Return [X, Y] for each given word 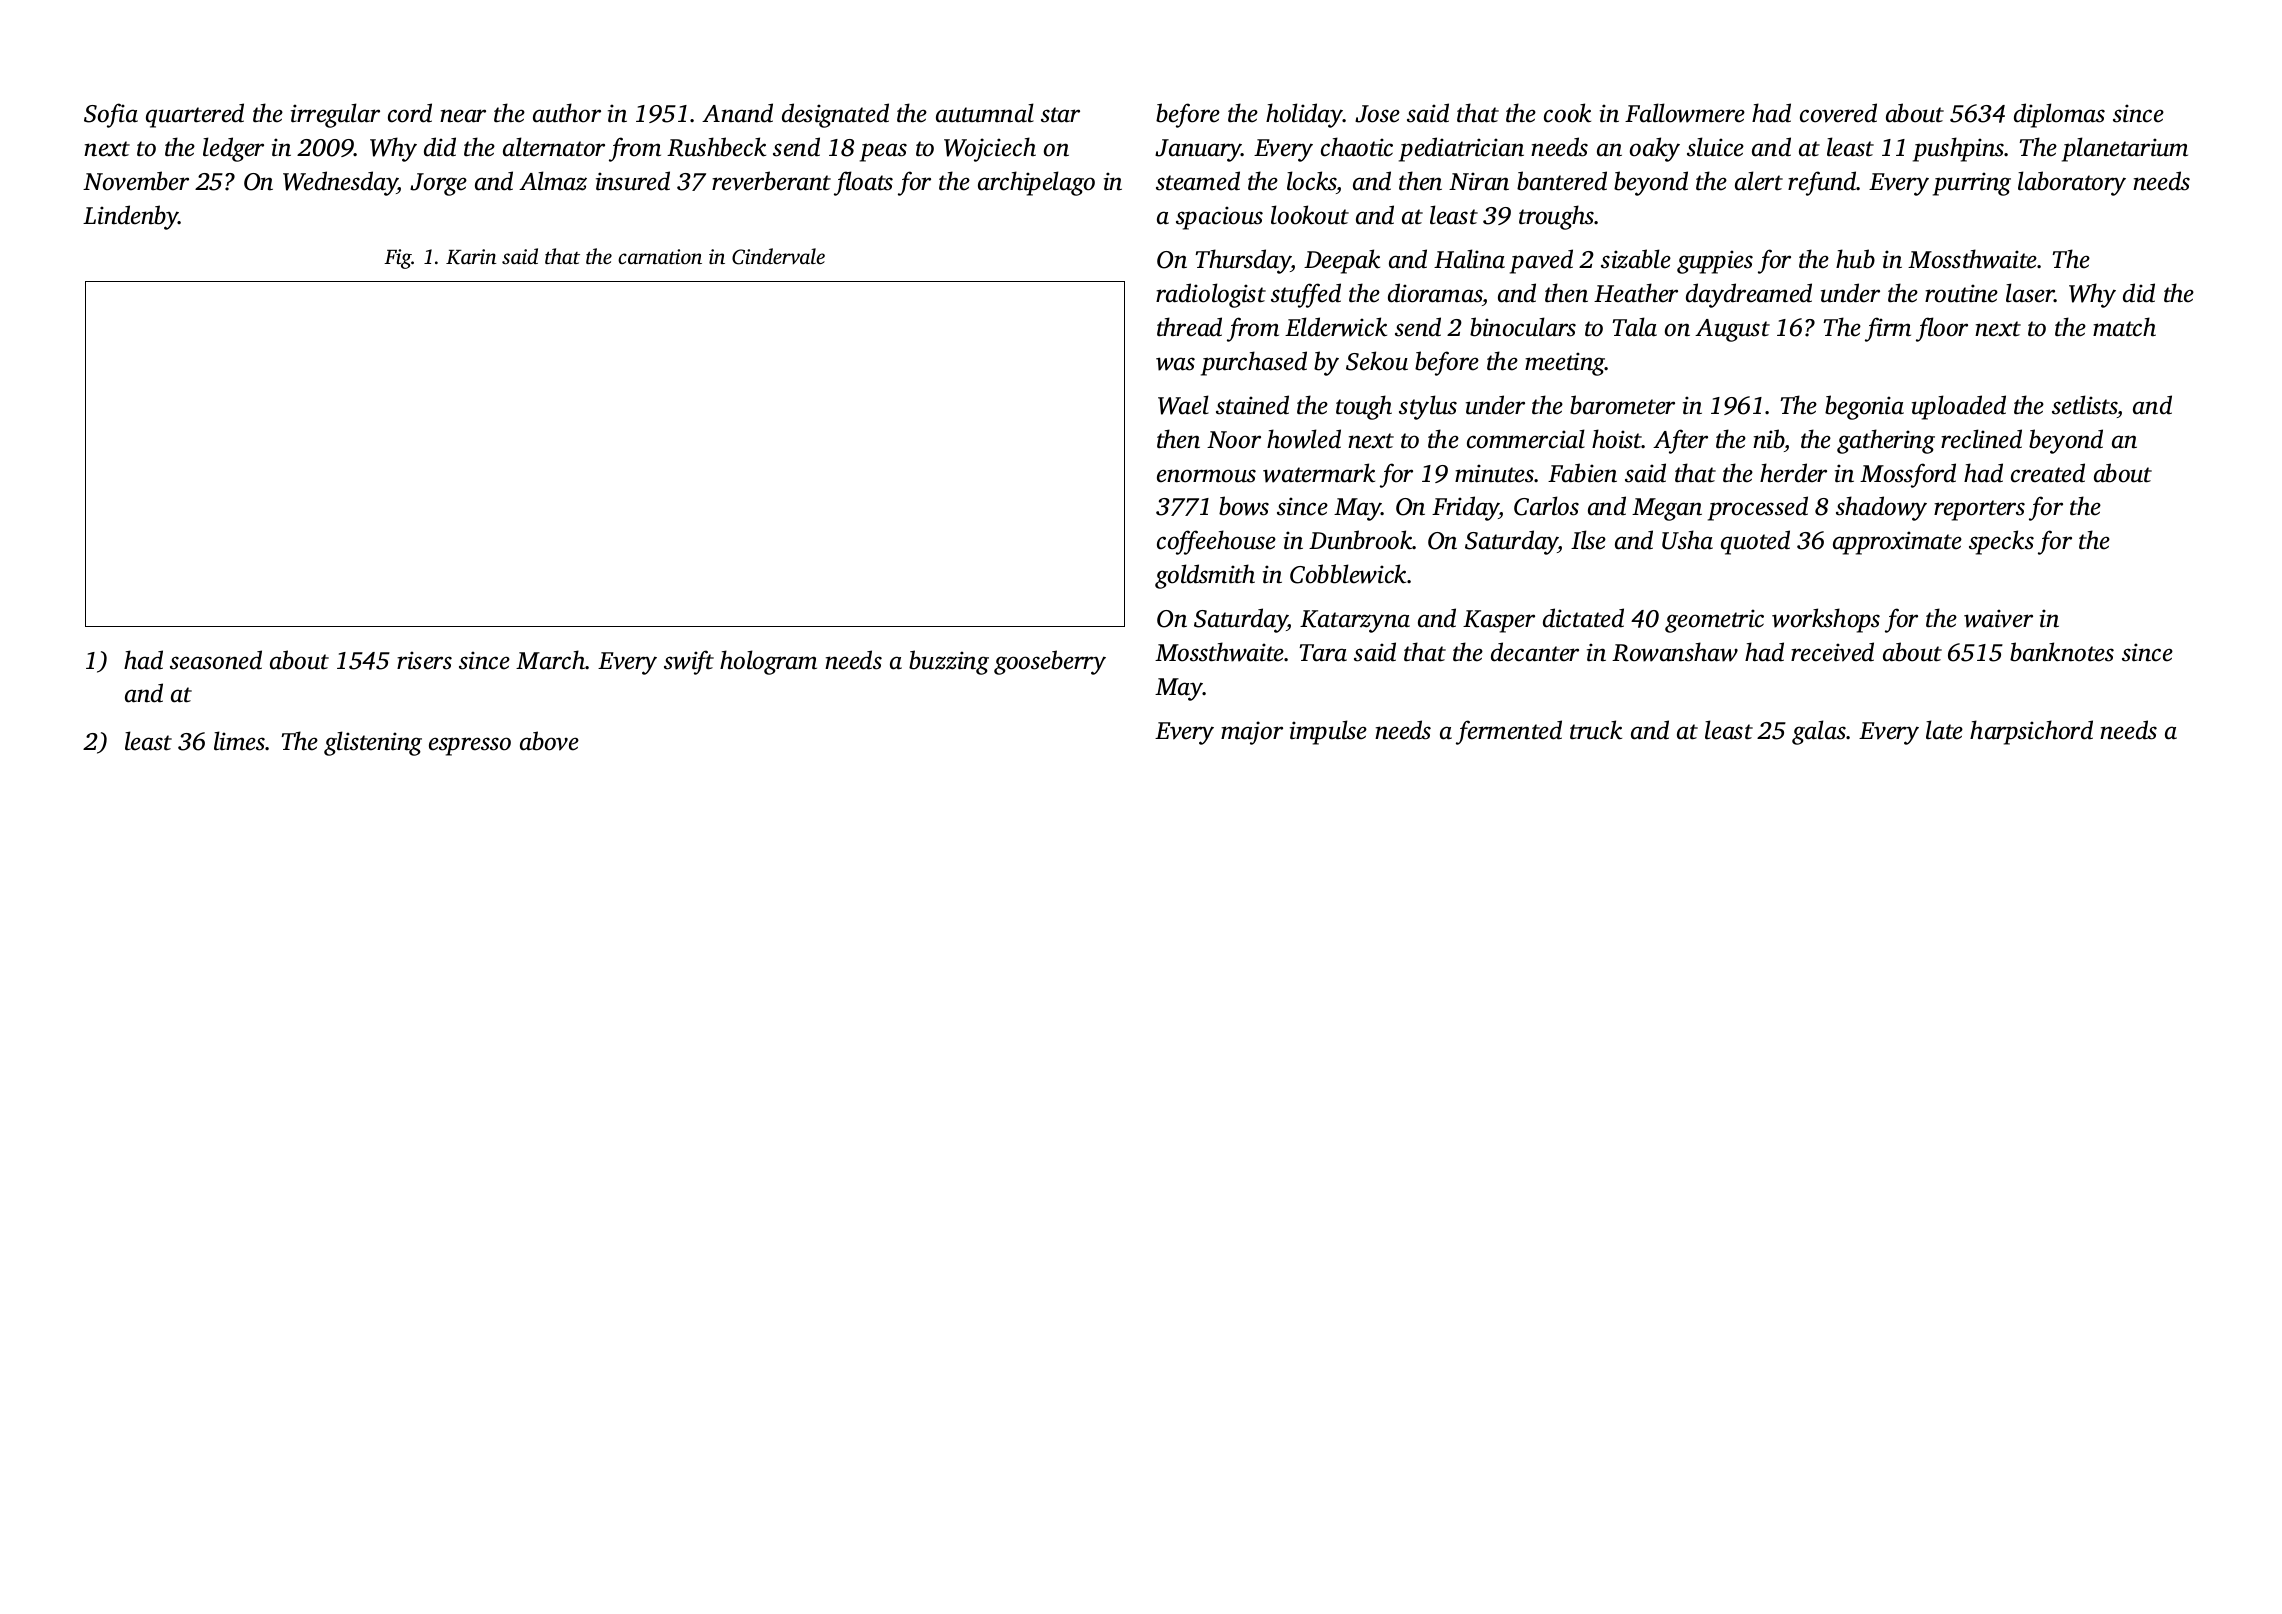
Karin [471, 257]
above [549, 741]
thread [1189, 327]
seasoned [216, 660]
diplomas [2059, 115]
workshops [1826, 620]
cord [410, 113]
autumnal [985, 113]
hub [1855, 259]
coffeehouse [1216, 542]
